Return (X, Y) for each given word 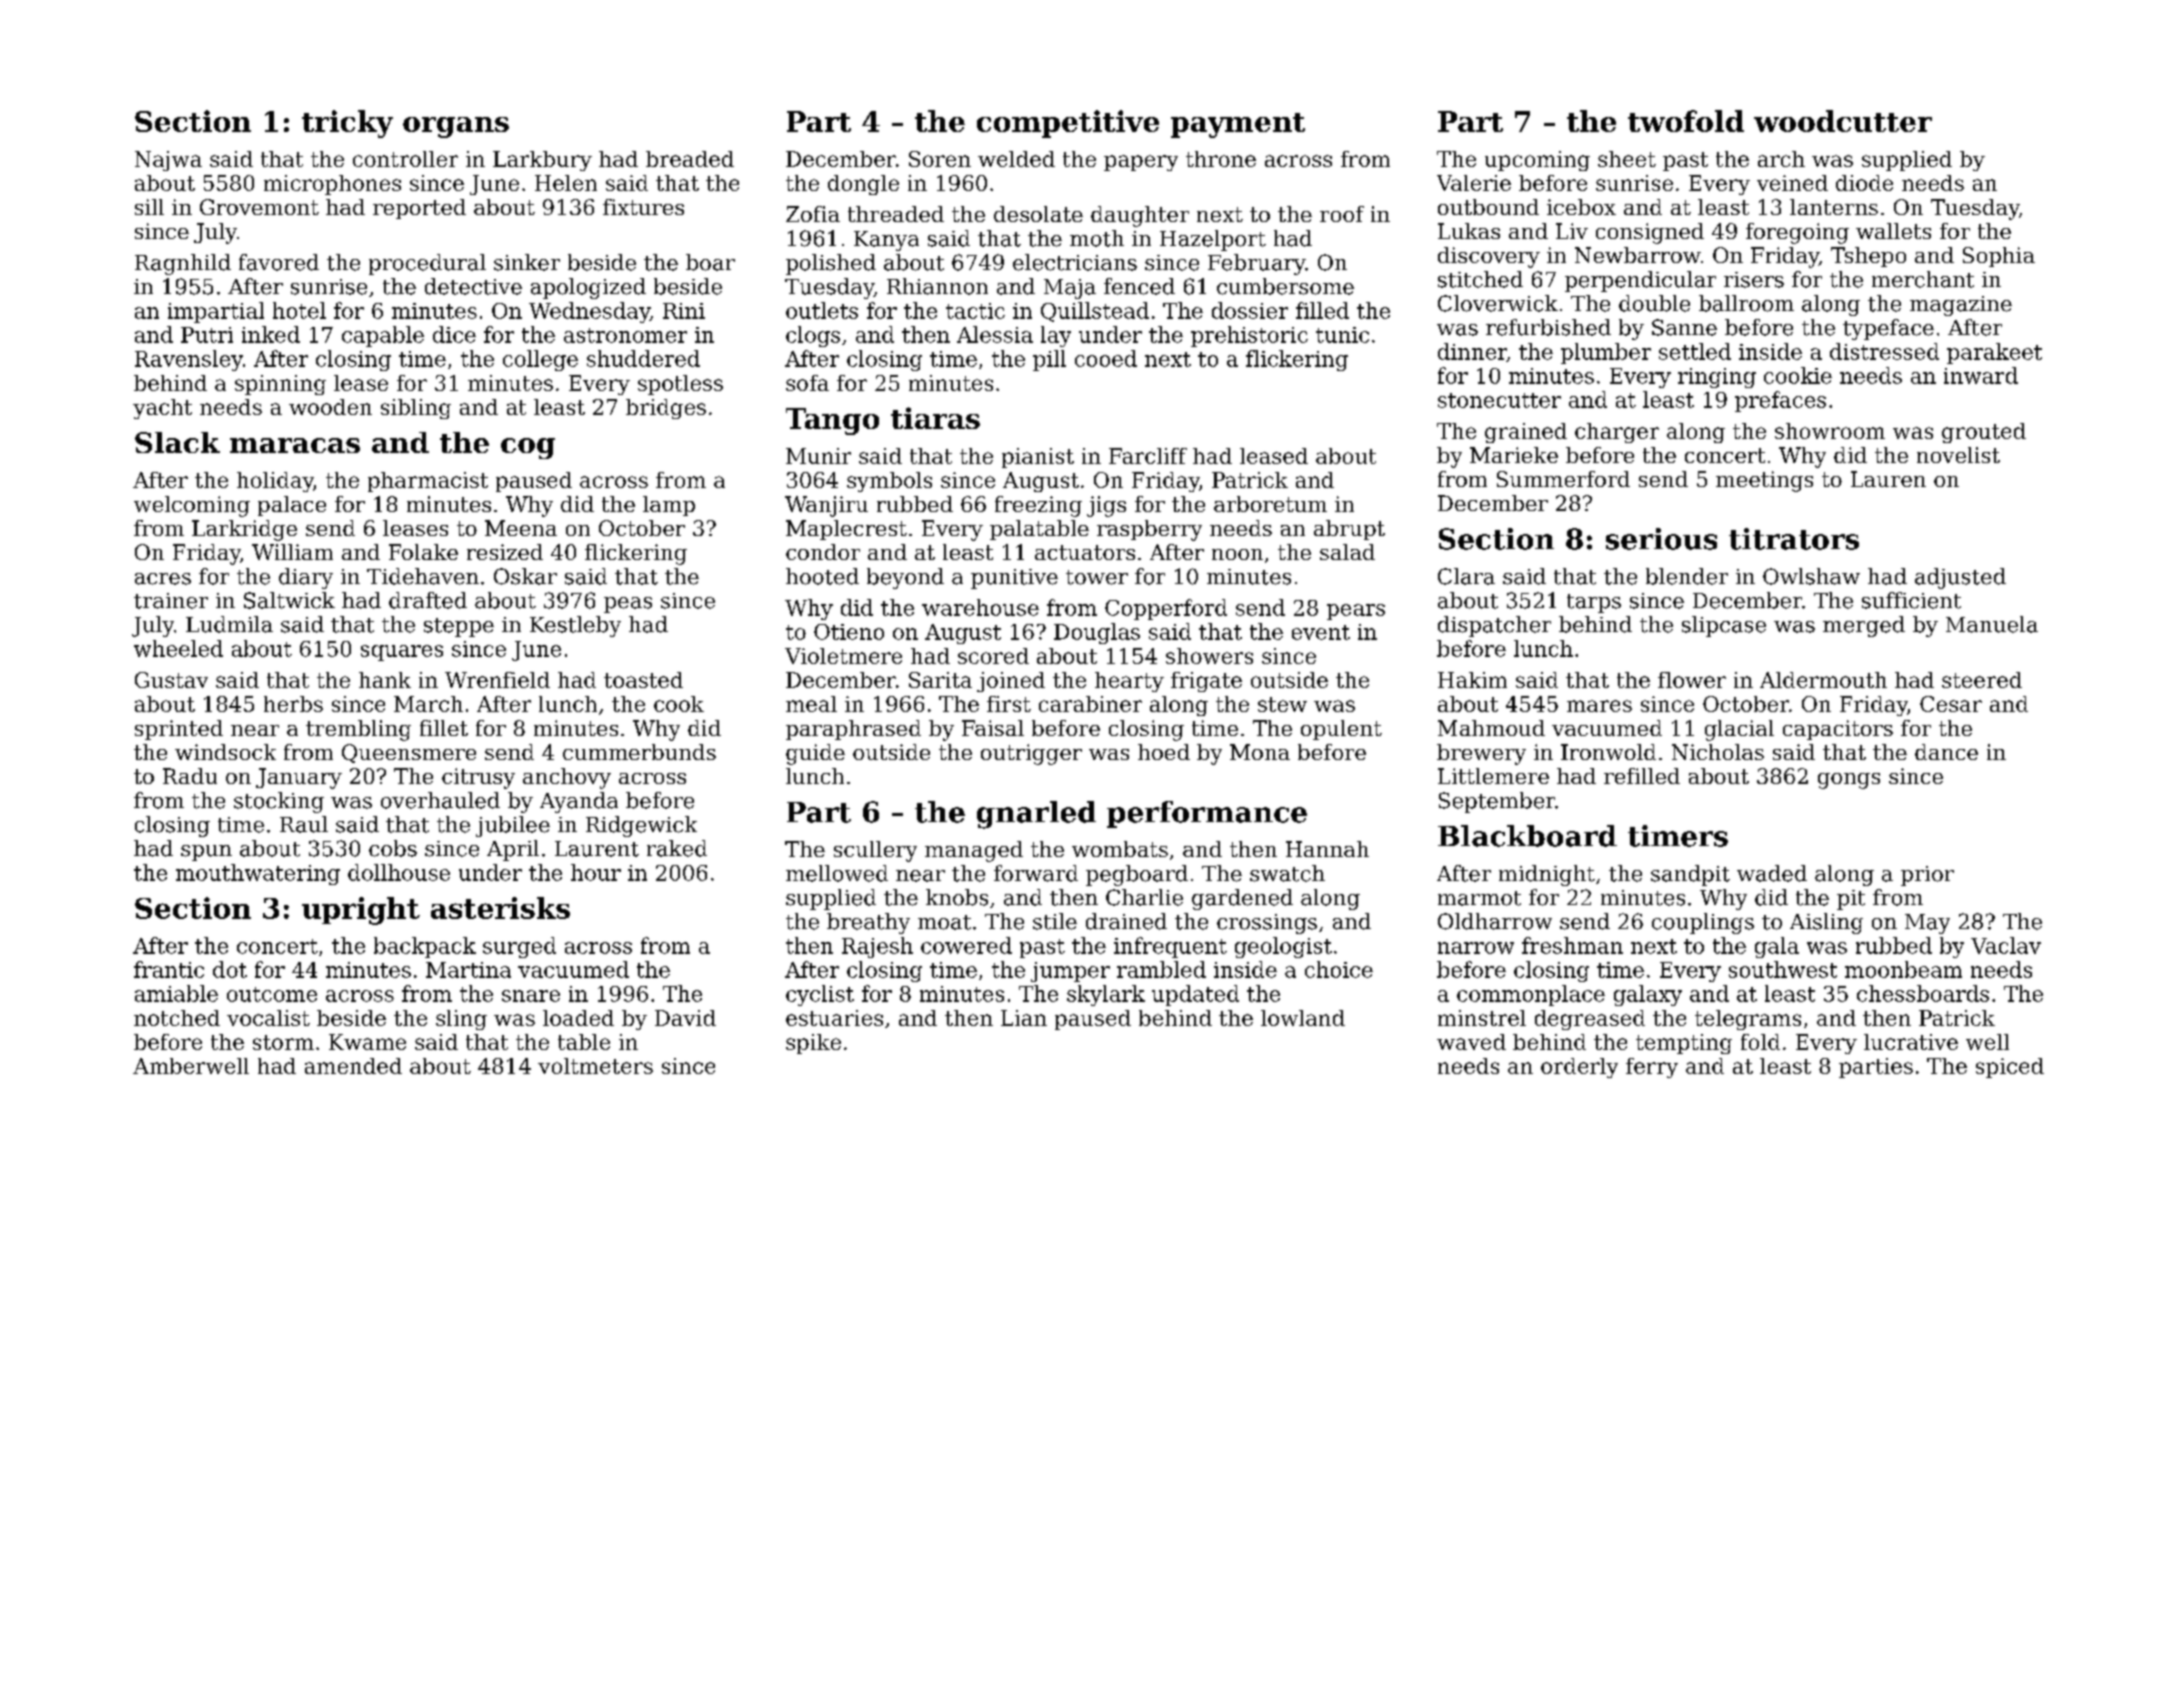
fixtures (643, 207)
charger (1617, 433)
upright (361, 911)
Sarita (940, 680)
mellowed (837, 873)
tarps (1594, 603)
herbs (293, 704)
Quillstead (1095, 312)
